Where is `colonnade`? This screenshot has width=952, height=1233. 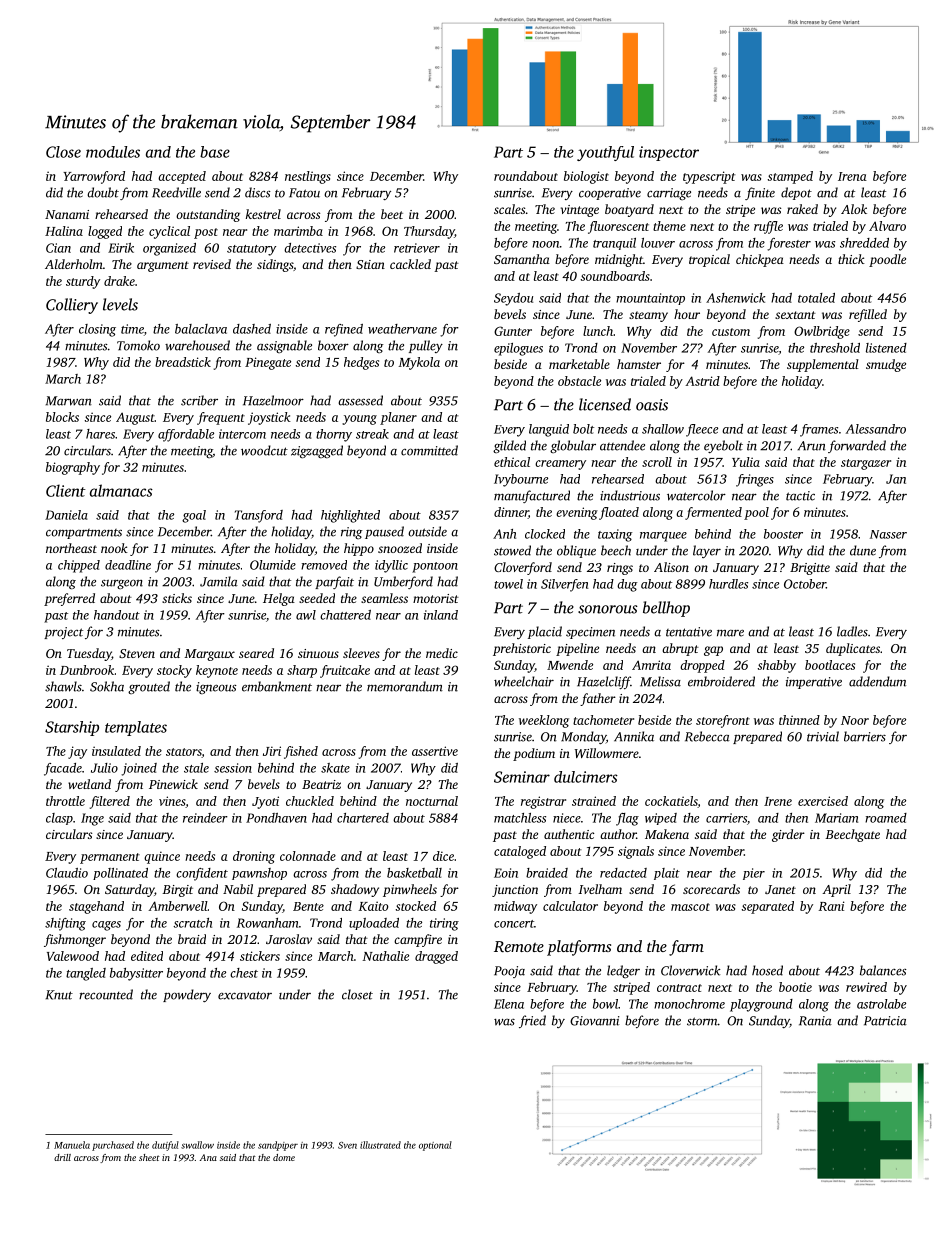
colonnade is located at coordinates (308, 856).
